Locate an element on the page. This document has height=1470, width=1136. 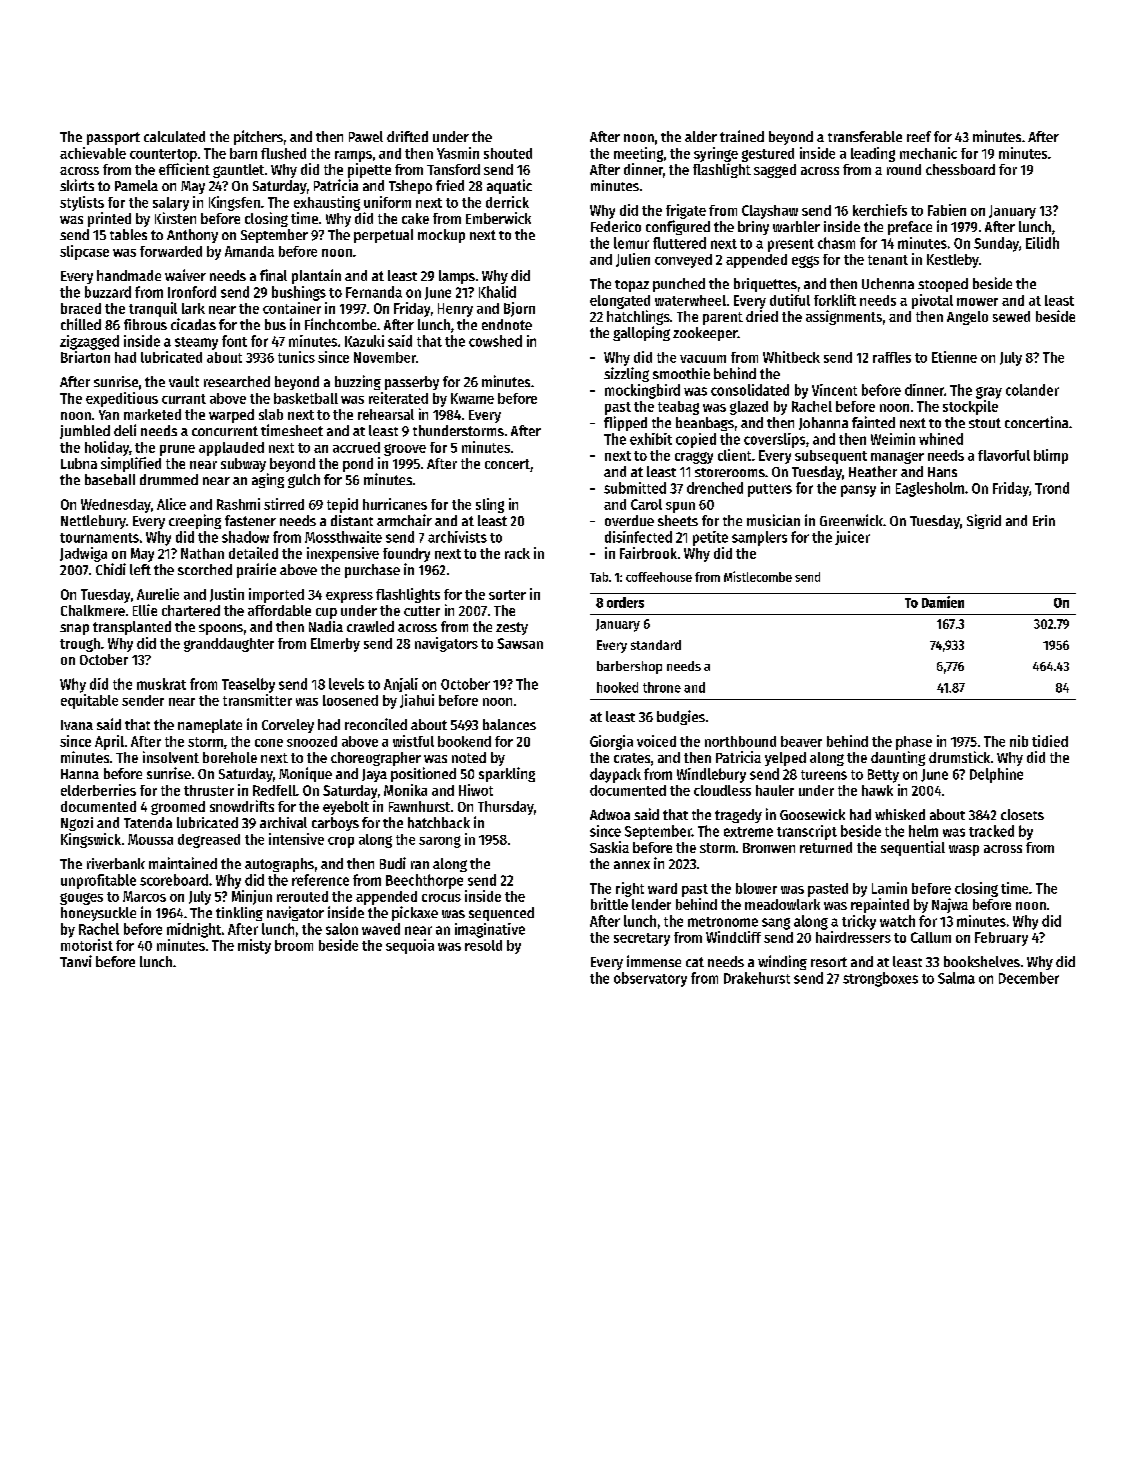
misty is located at coordinates (254, 946).
